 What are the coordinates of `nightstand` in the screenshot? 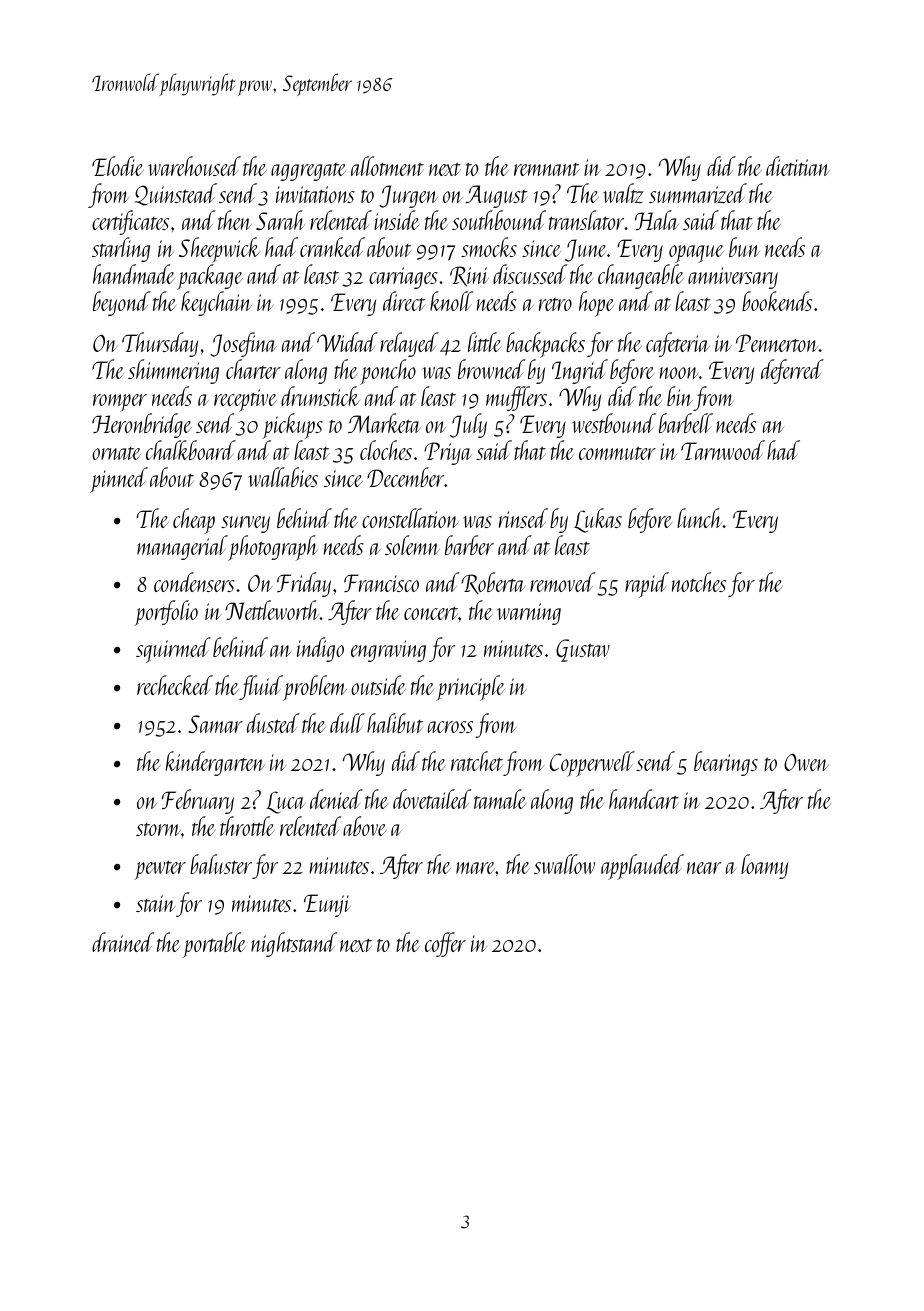 It's located at (294, 944).
